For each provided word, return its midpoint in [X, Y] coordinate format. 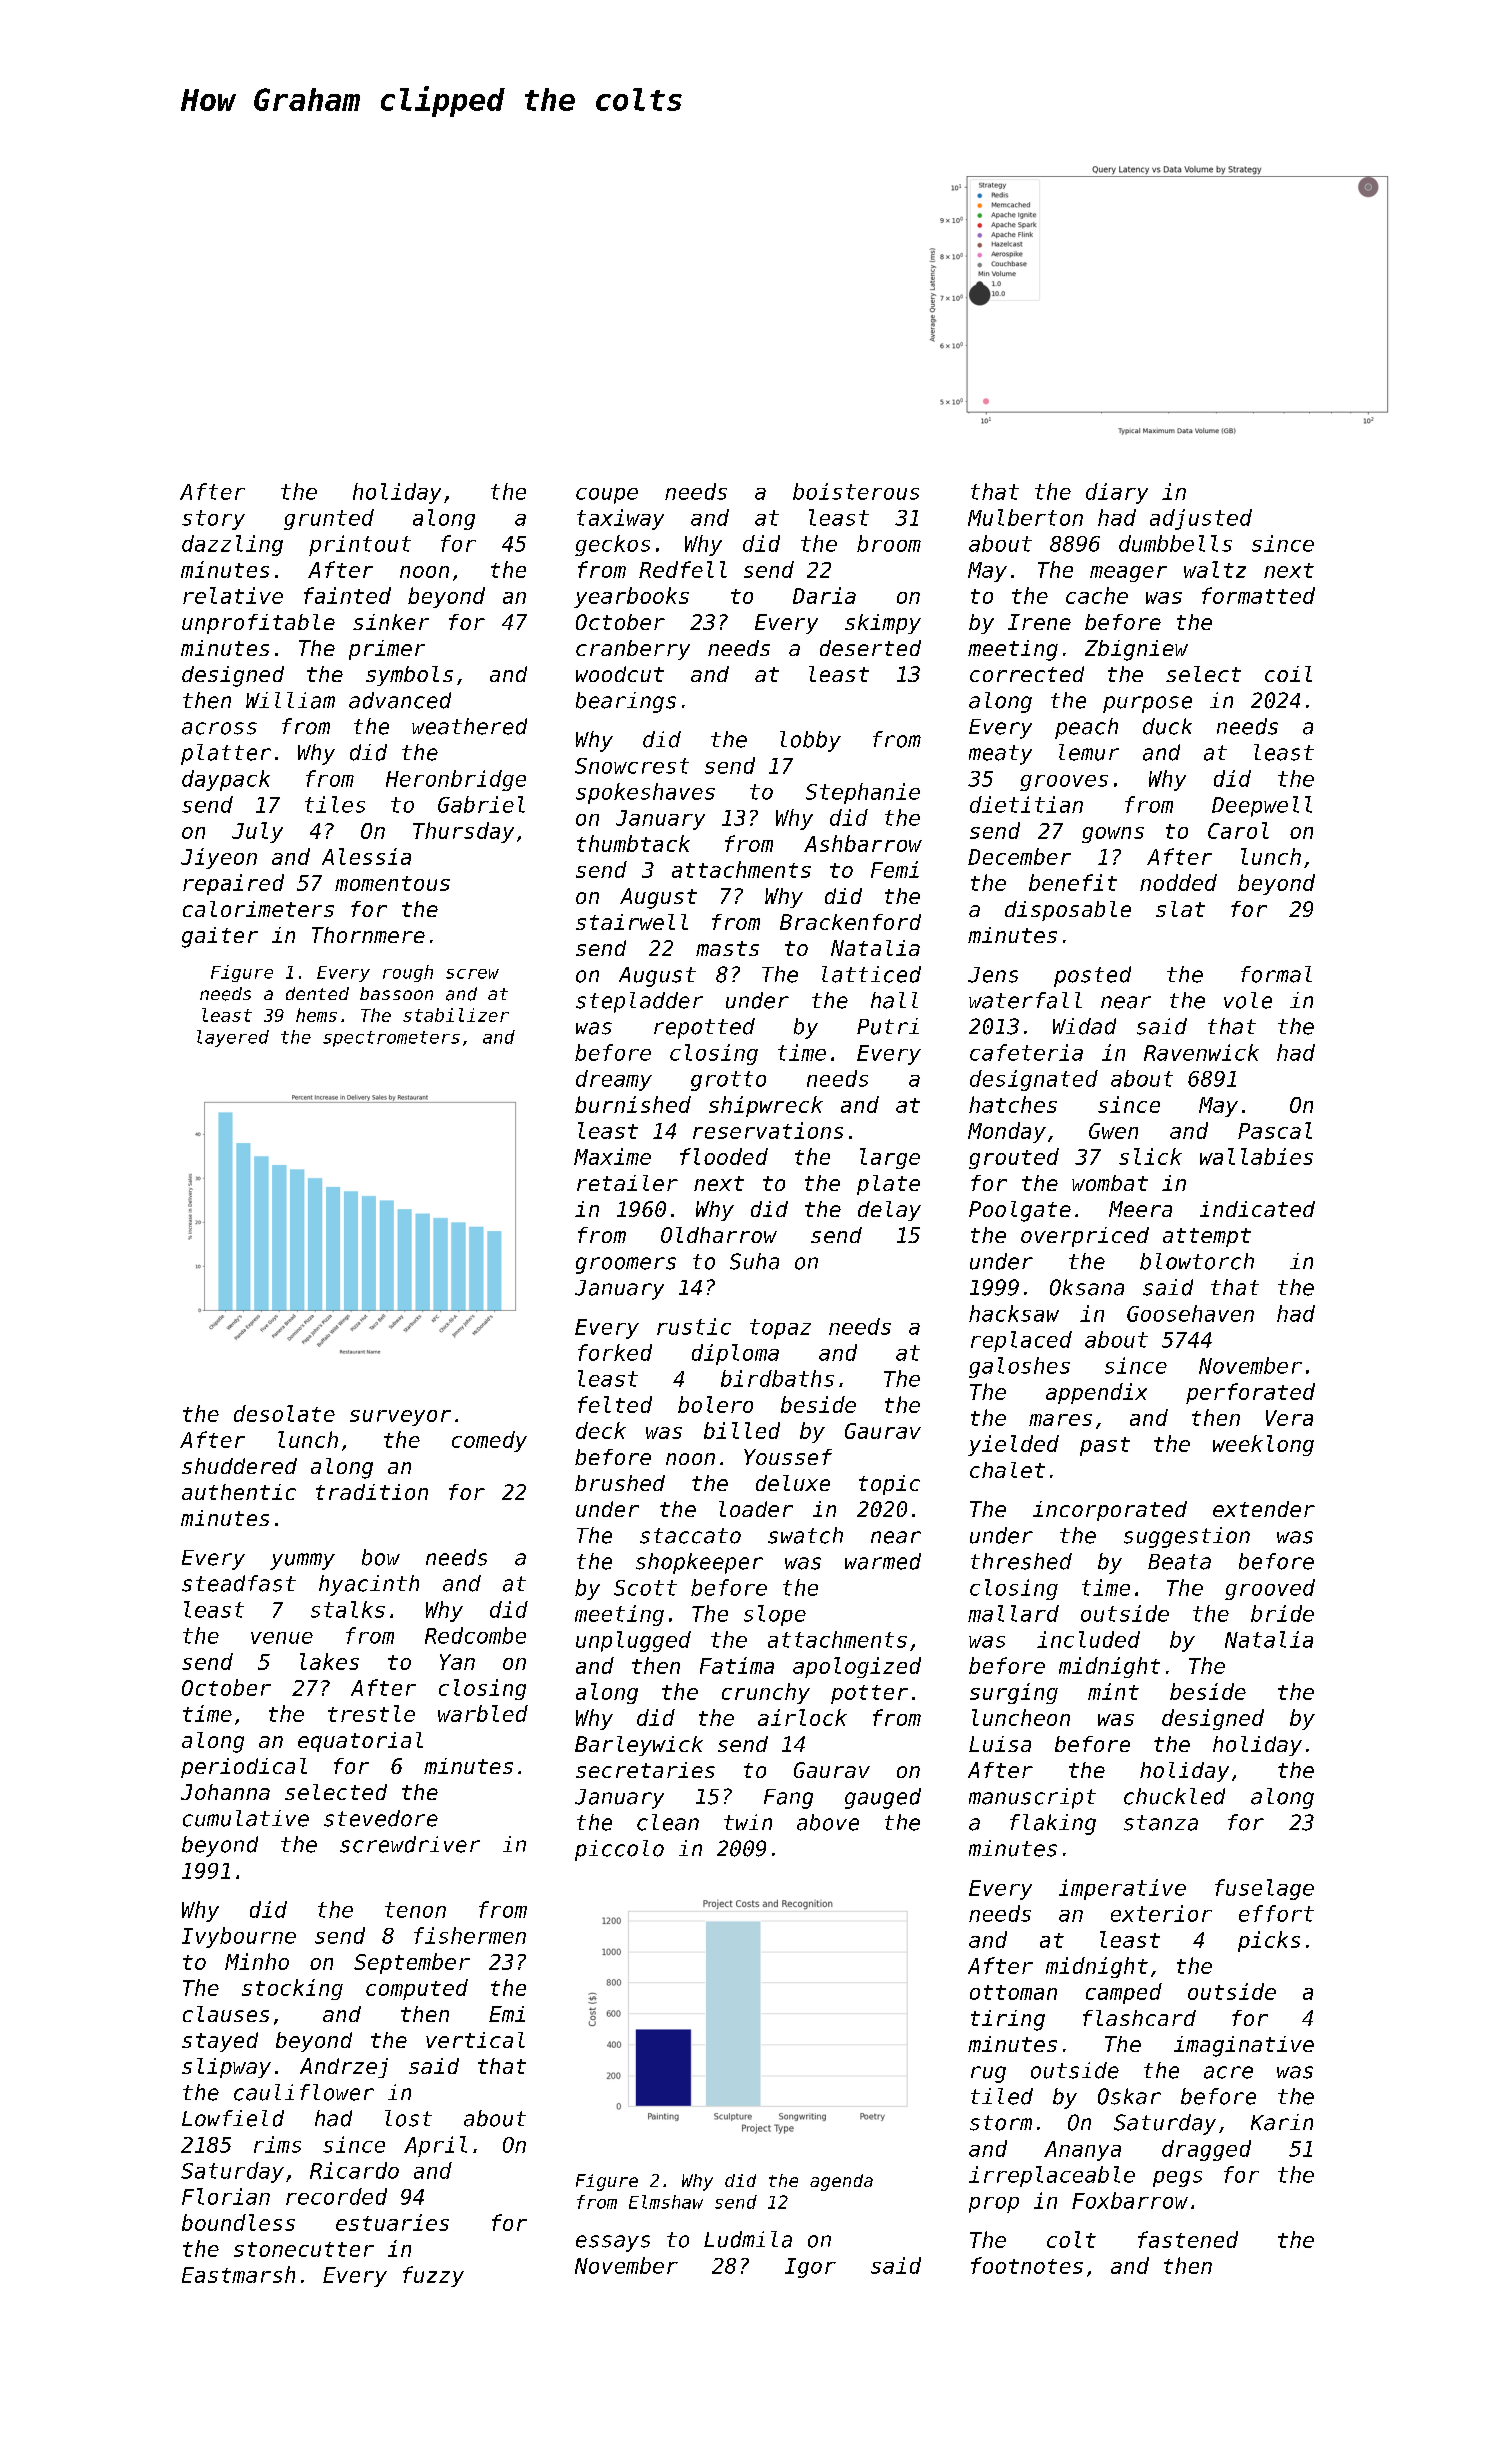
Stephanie [863, 793]
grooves [1064, 783]
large [890, 1158]
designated [1034, 1080]
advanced [400, 700]
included [1088, 1639]
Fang [788, 1799]
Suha [754, 1261]
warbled [483, 1713]
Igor [810, 2268]
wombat [1110, 1183]
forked [615, 1352]
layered [233, 1038]
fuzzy [433, 2276]
